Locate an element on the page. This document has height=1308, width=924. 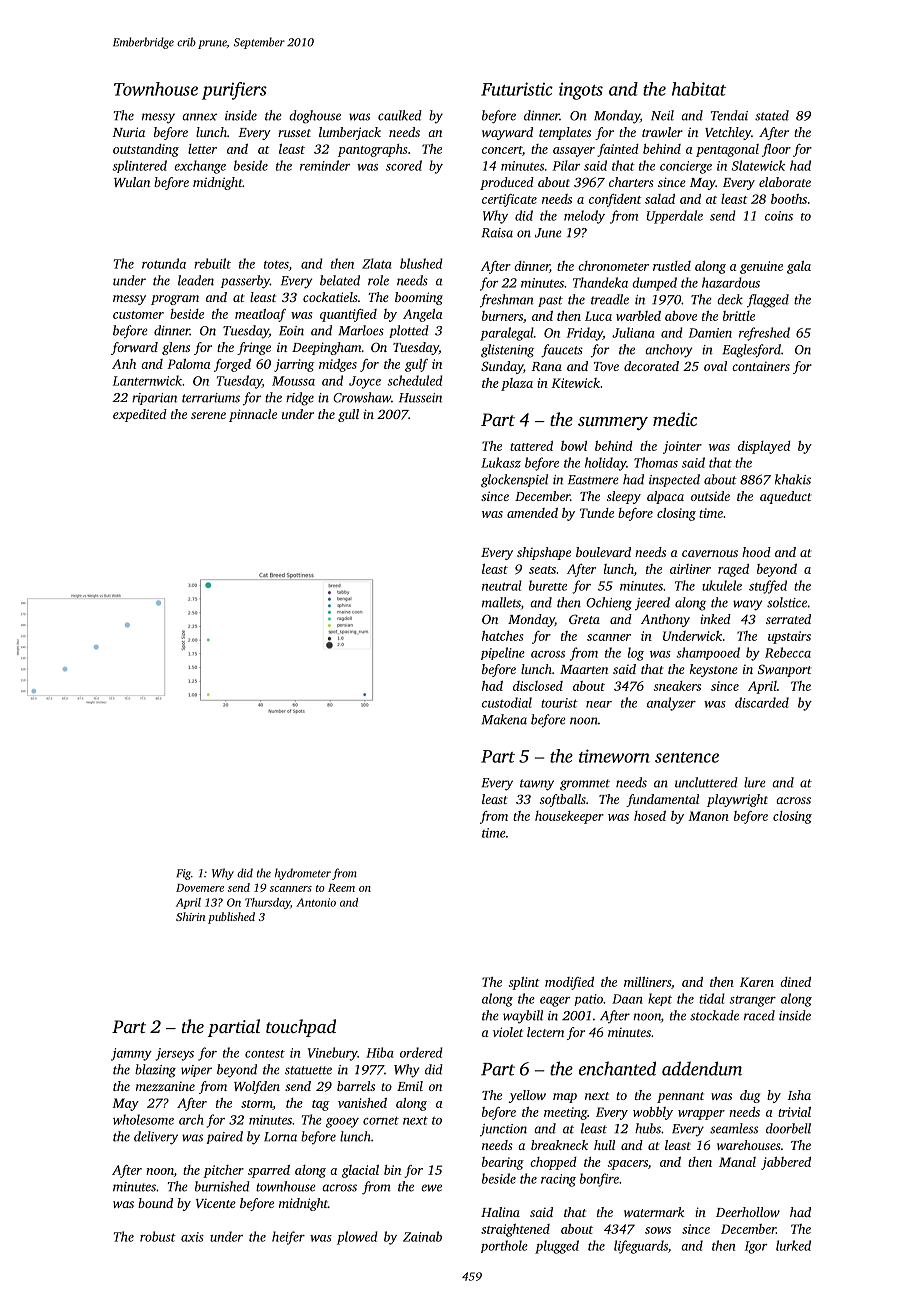
bound is located at coordinates (155, 1203).
